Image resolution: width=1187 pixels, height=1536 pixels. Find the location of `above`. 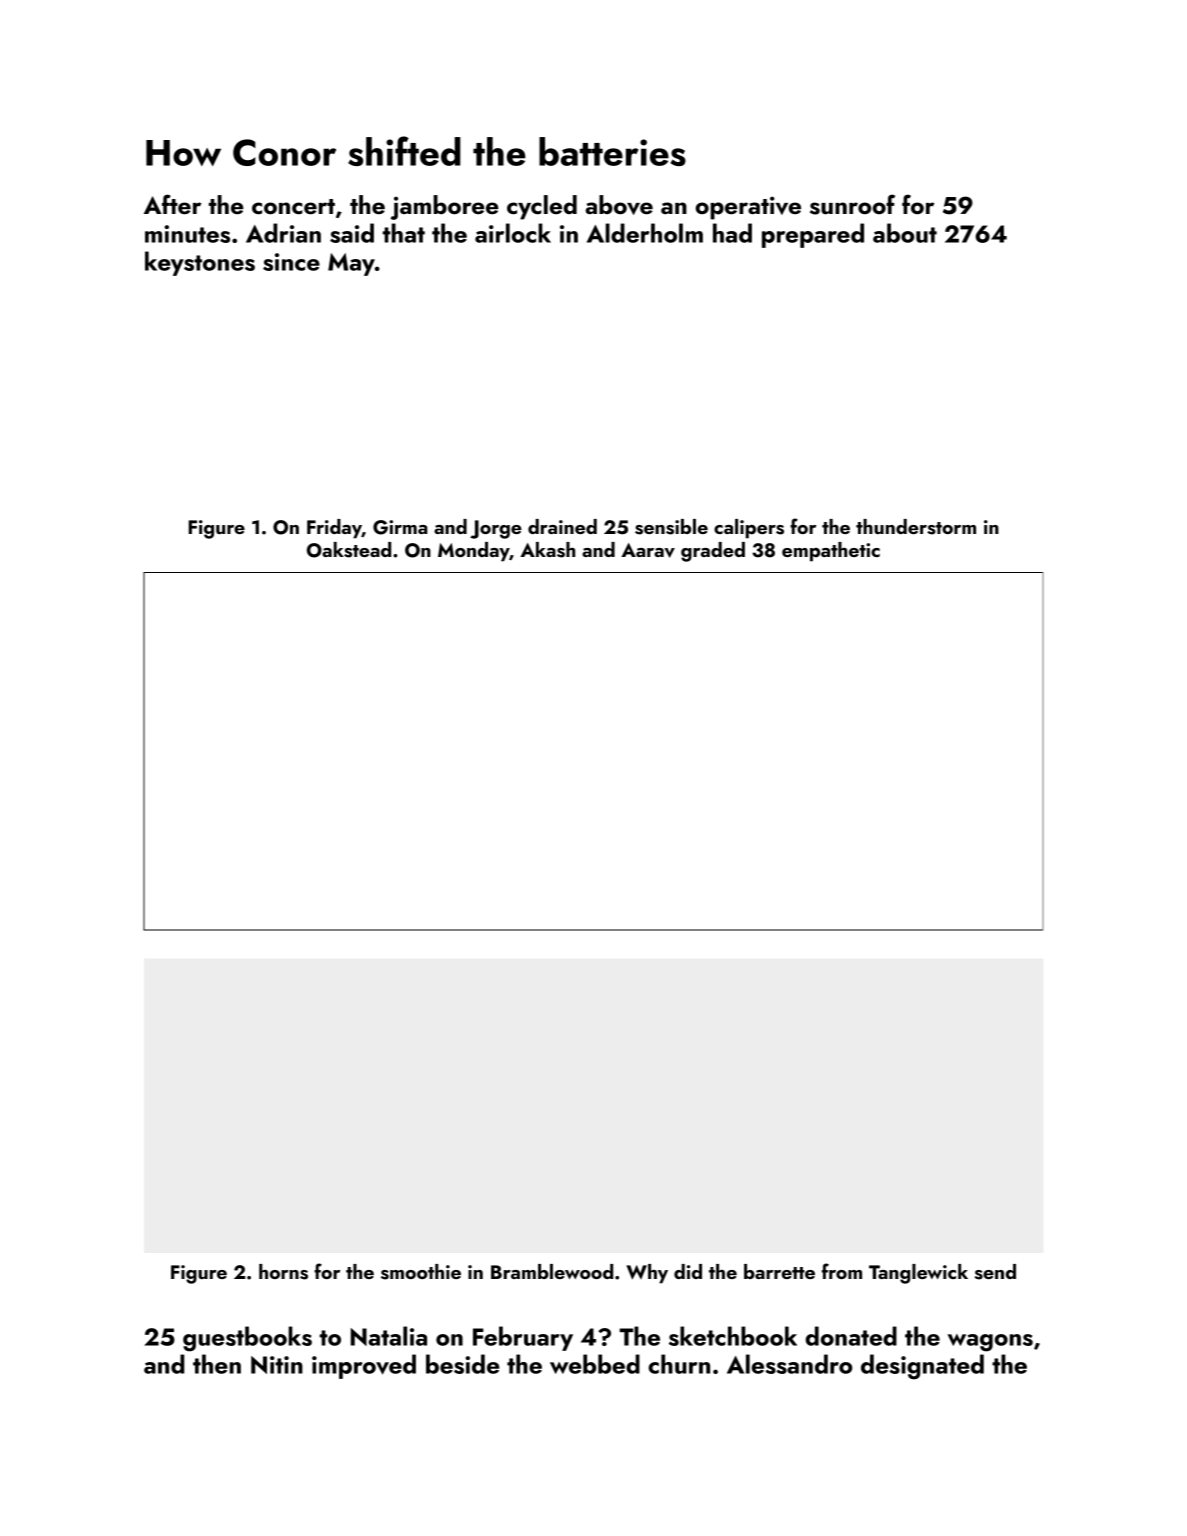

above is located at coordinates (619, 205).
